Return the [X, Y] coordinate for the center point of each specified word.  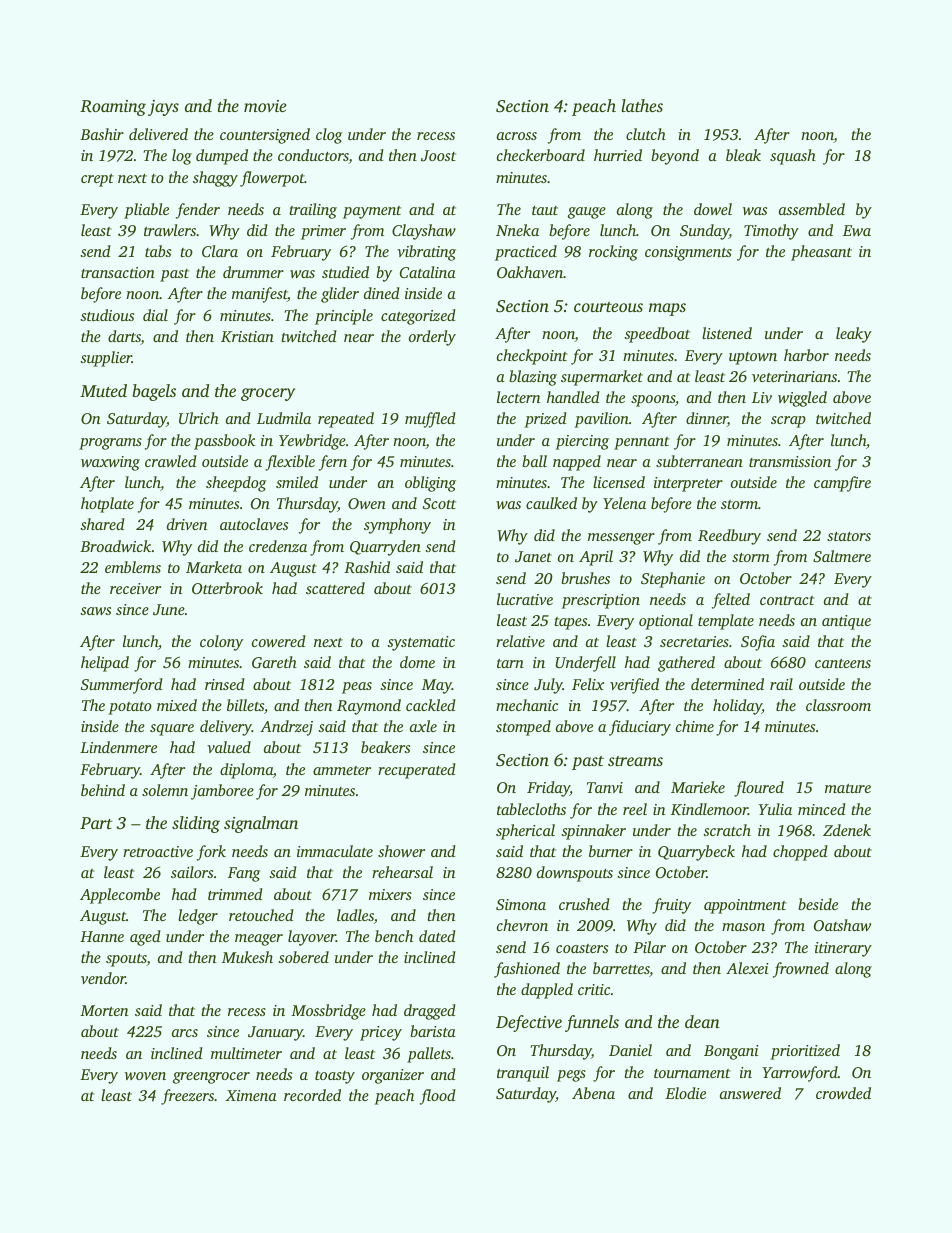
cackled [431, 705]
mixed [177, 705]
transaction [118, 272]
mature [848, 788]
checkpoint [532, 357]
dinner [707, 419]
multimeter [246, 1053]
